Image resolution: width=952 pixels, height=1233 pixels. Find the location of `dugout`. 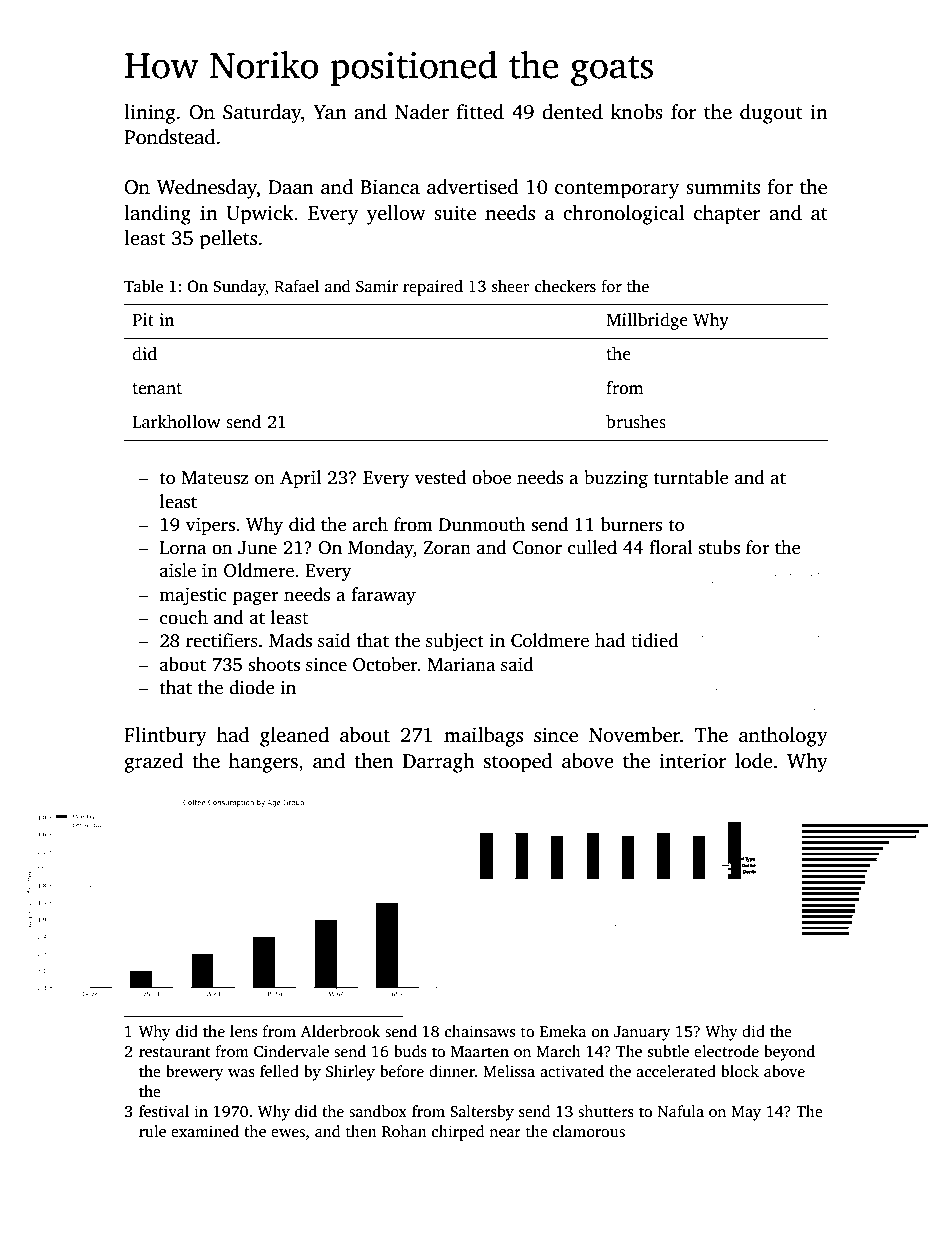

dugout is located at coordinates (771, 114).
